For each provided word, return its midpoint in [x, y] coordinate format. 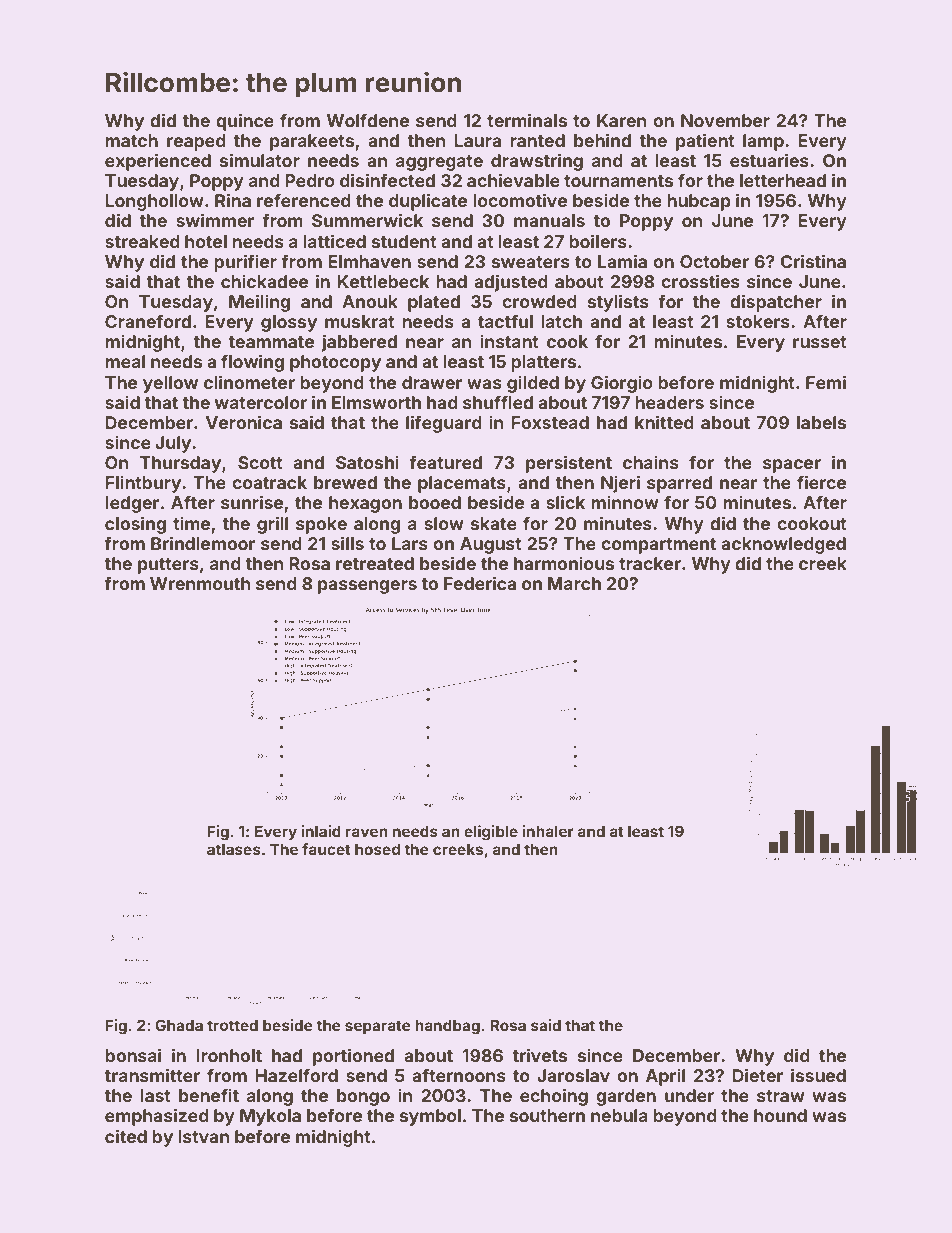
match [131, 140]
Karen [621, 120]
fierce [821, 482]
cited [126, 1136]
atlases [234, 849]
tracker [650, 563]
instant [509, 341]
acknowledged [783, 545]
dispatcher [776, 303]
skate [494, 523]
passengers [367, 587]
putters [168, 566]
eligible [491, 833]
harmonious [564, 563]
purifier [245, 263]
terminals [527, 120]
